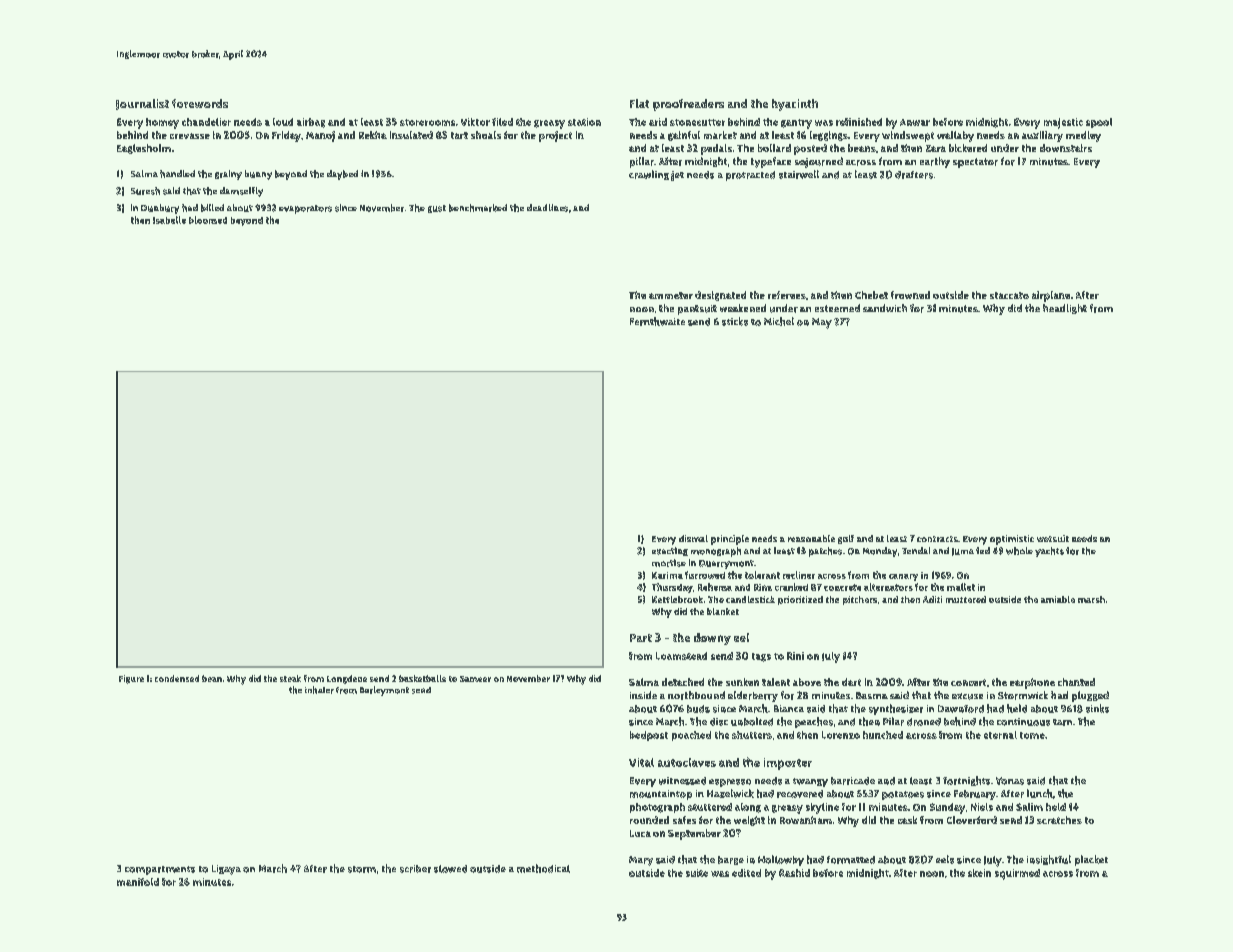 The width and height of the screenshot is (1233, 952). What do you see at coordinates (226, 870) in the screenshot?
I see `Ligaya` at bounding box center [226, 870].
